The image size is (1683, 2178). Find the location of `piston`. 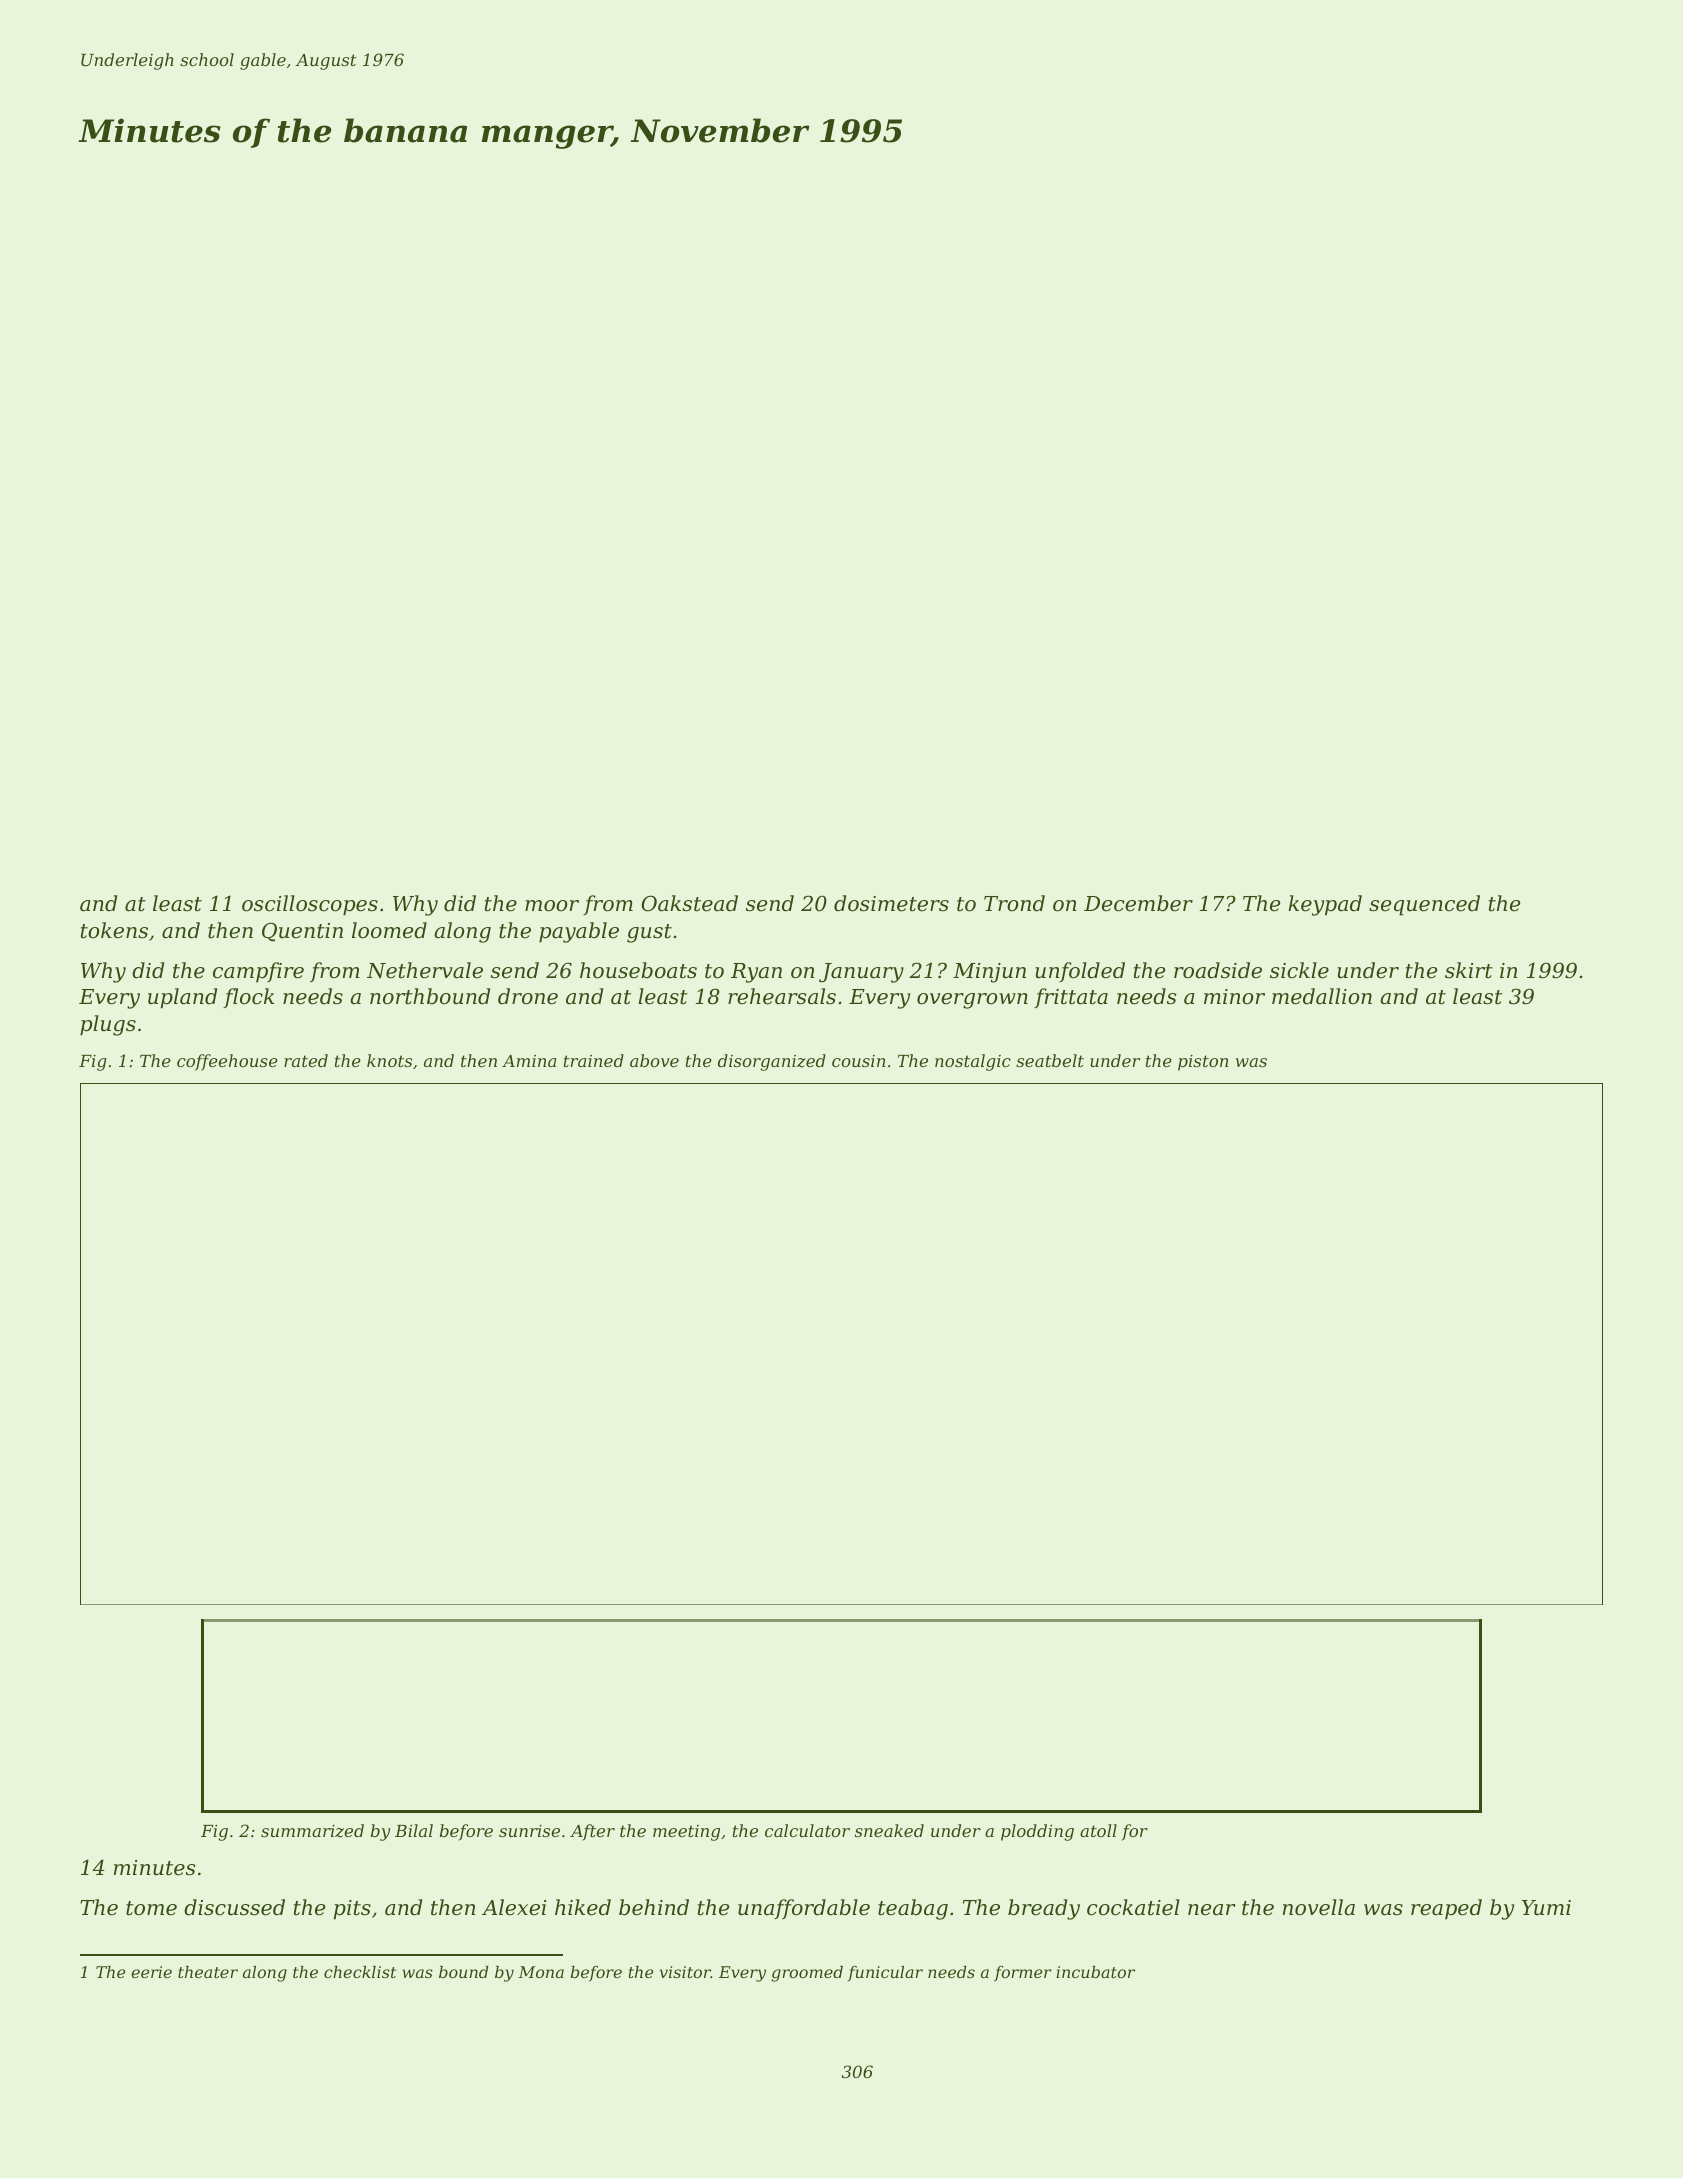

piston is located at coordinates (1203, 1063).
